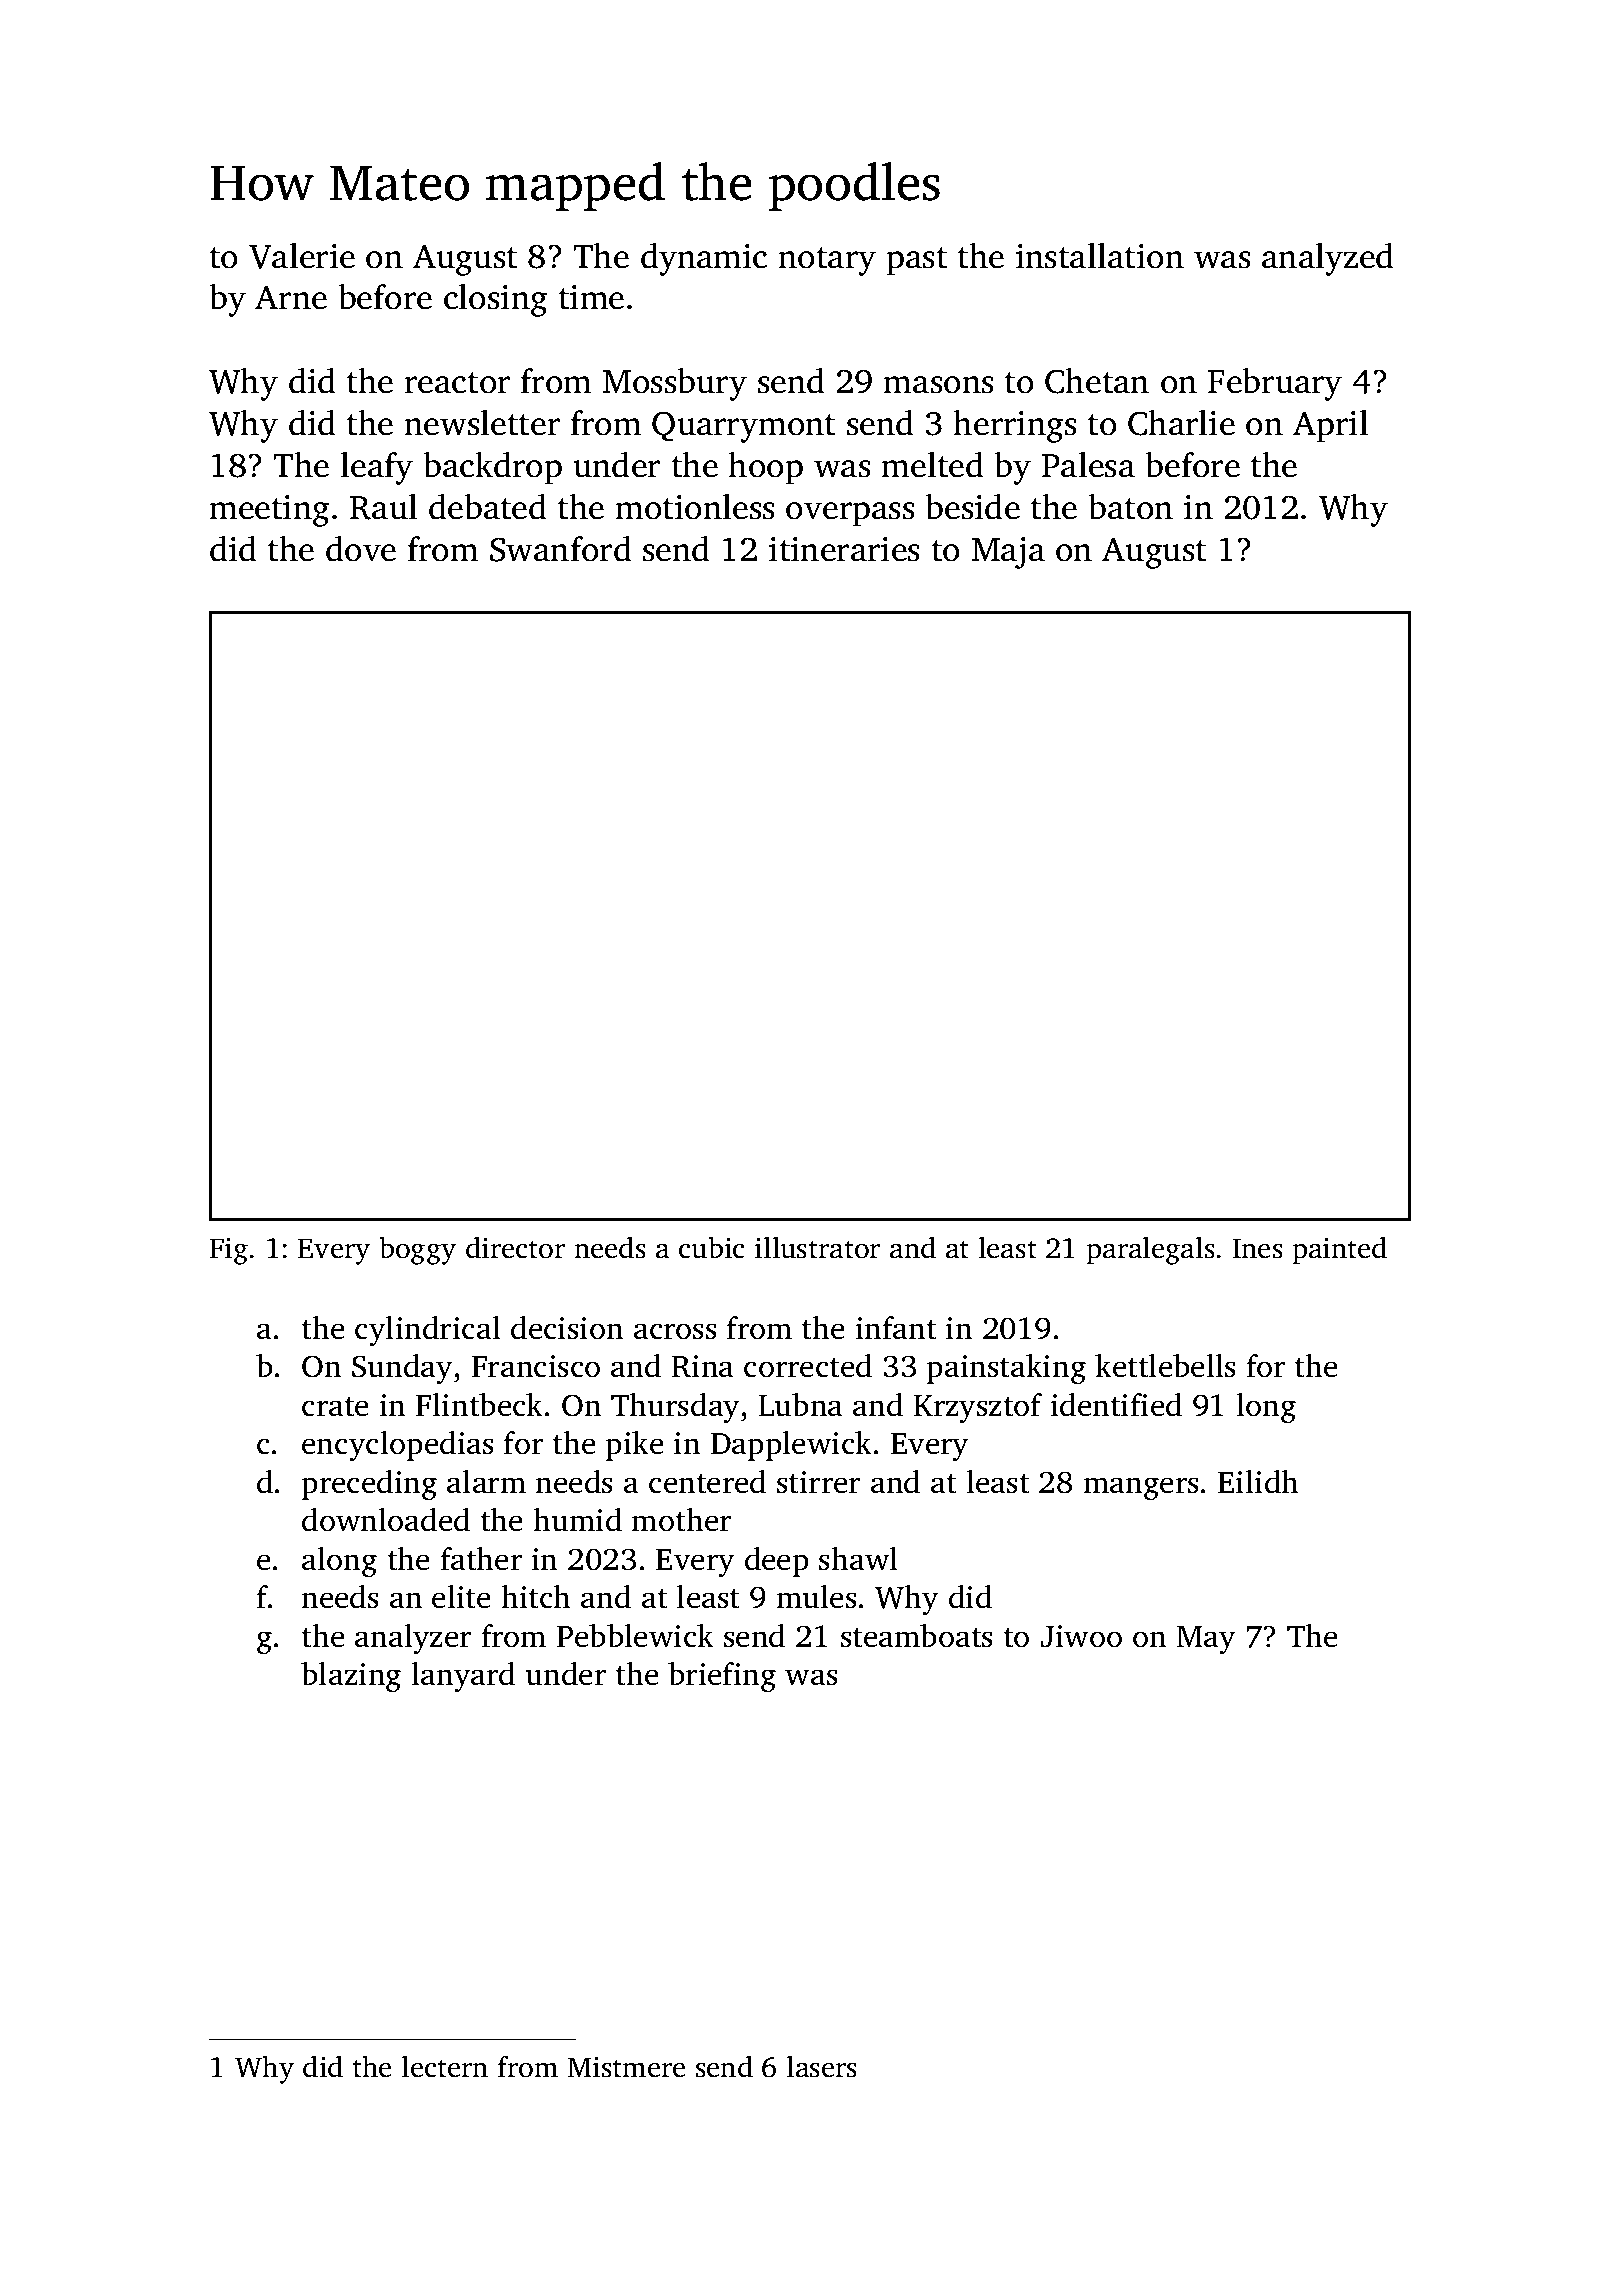  I want to click on lectern, so click(445, 2066).
